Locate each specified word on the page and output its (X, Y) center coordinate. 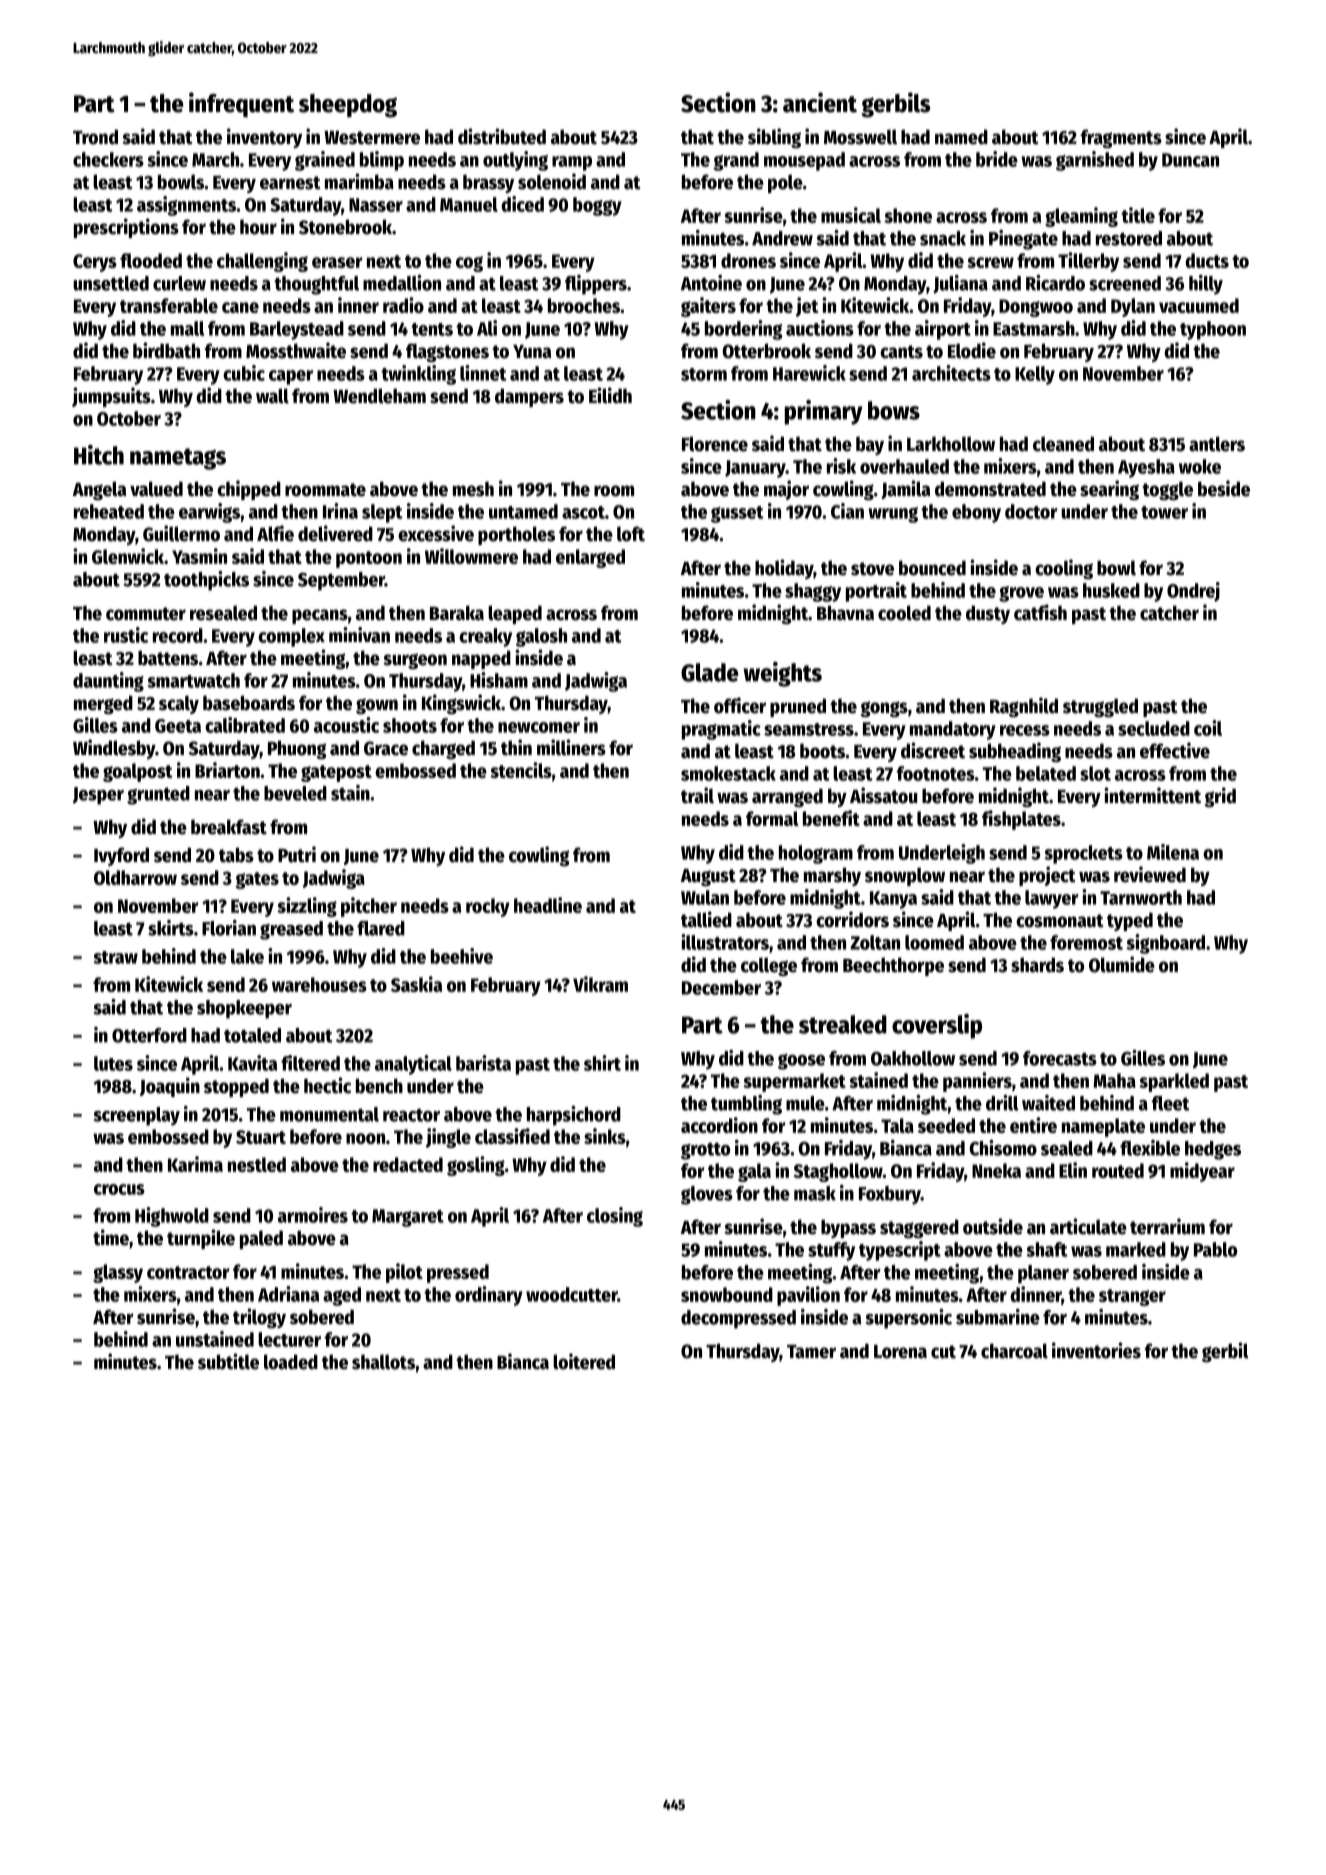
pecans (320, 616)
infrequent (241, 104)
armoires (313, 1215)
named (961, 137)
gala (754, 1172)
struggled (1100, 707)
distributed (502, 136)
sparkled (1174, 1082)
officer (740, 705)
